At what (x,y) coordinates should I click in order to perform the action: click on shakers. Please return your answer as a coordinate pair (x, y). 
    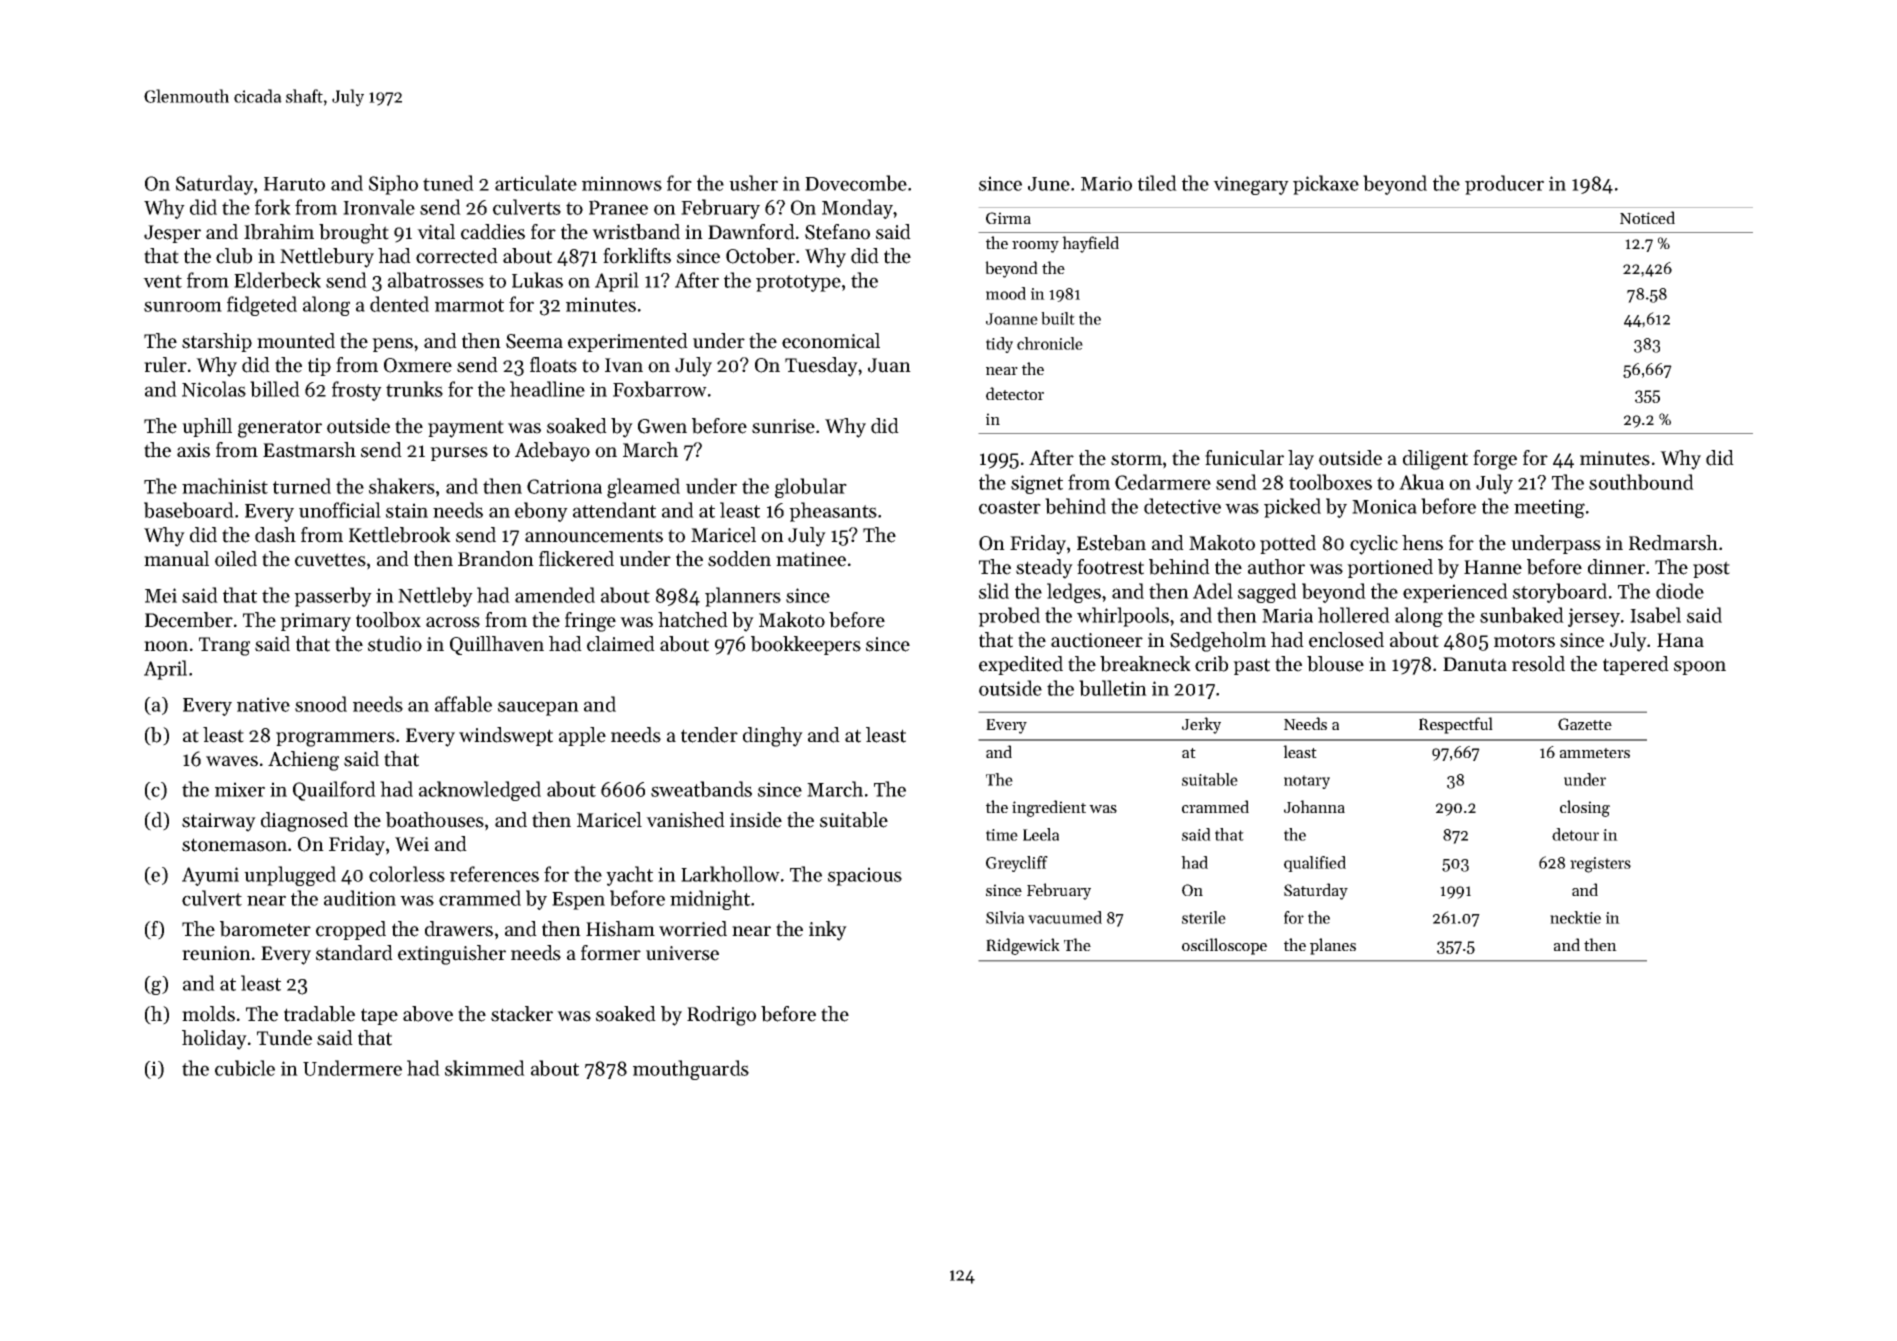
    Looking at the image, I should click on (402, 486).
